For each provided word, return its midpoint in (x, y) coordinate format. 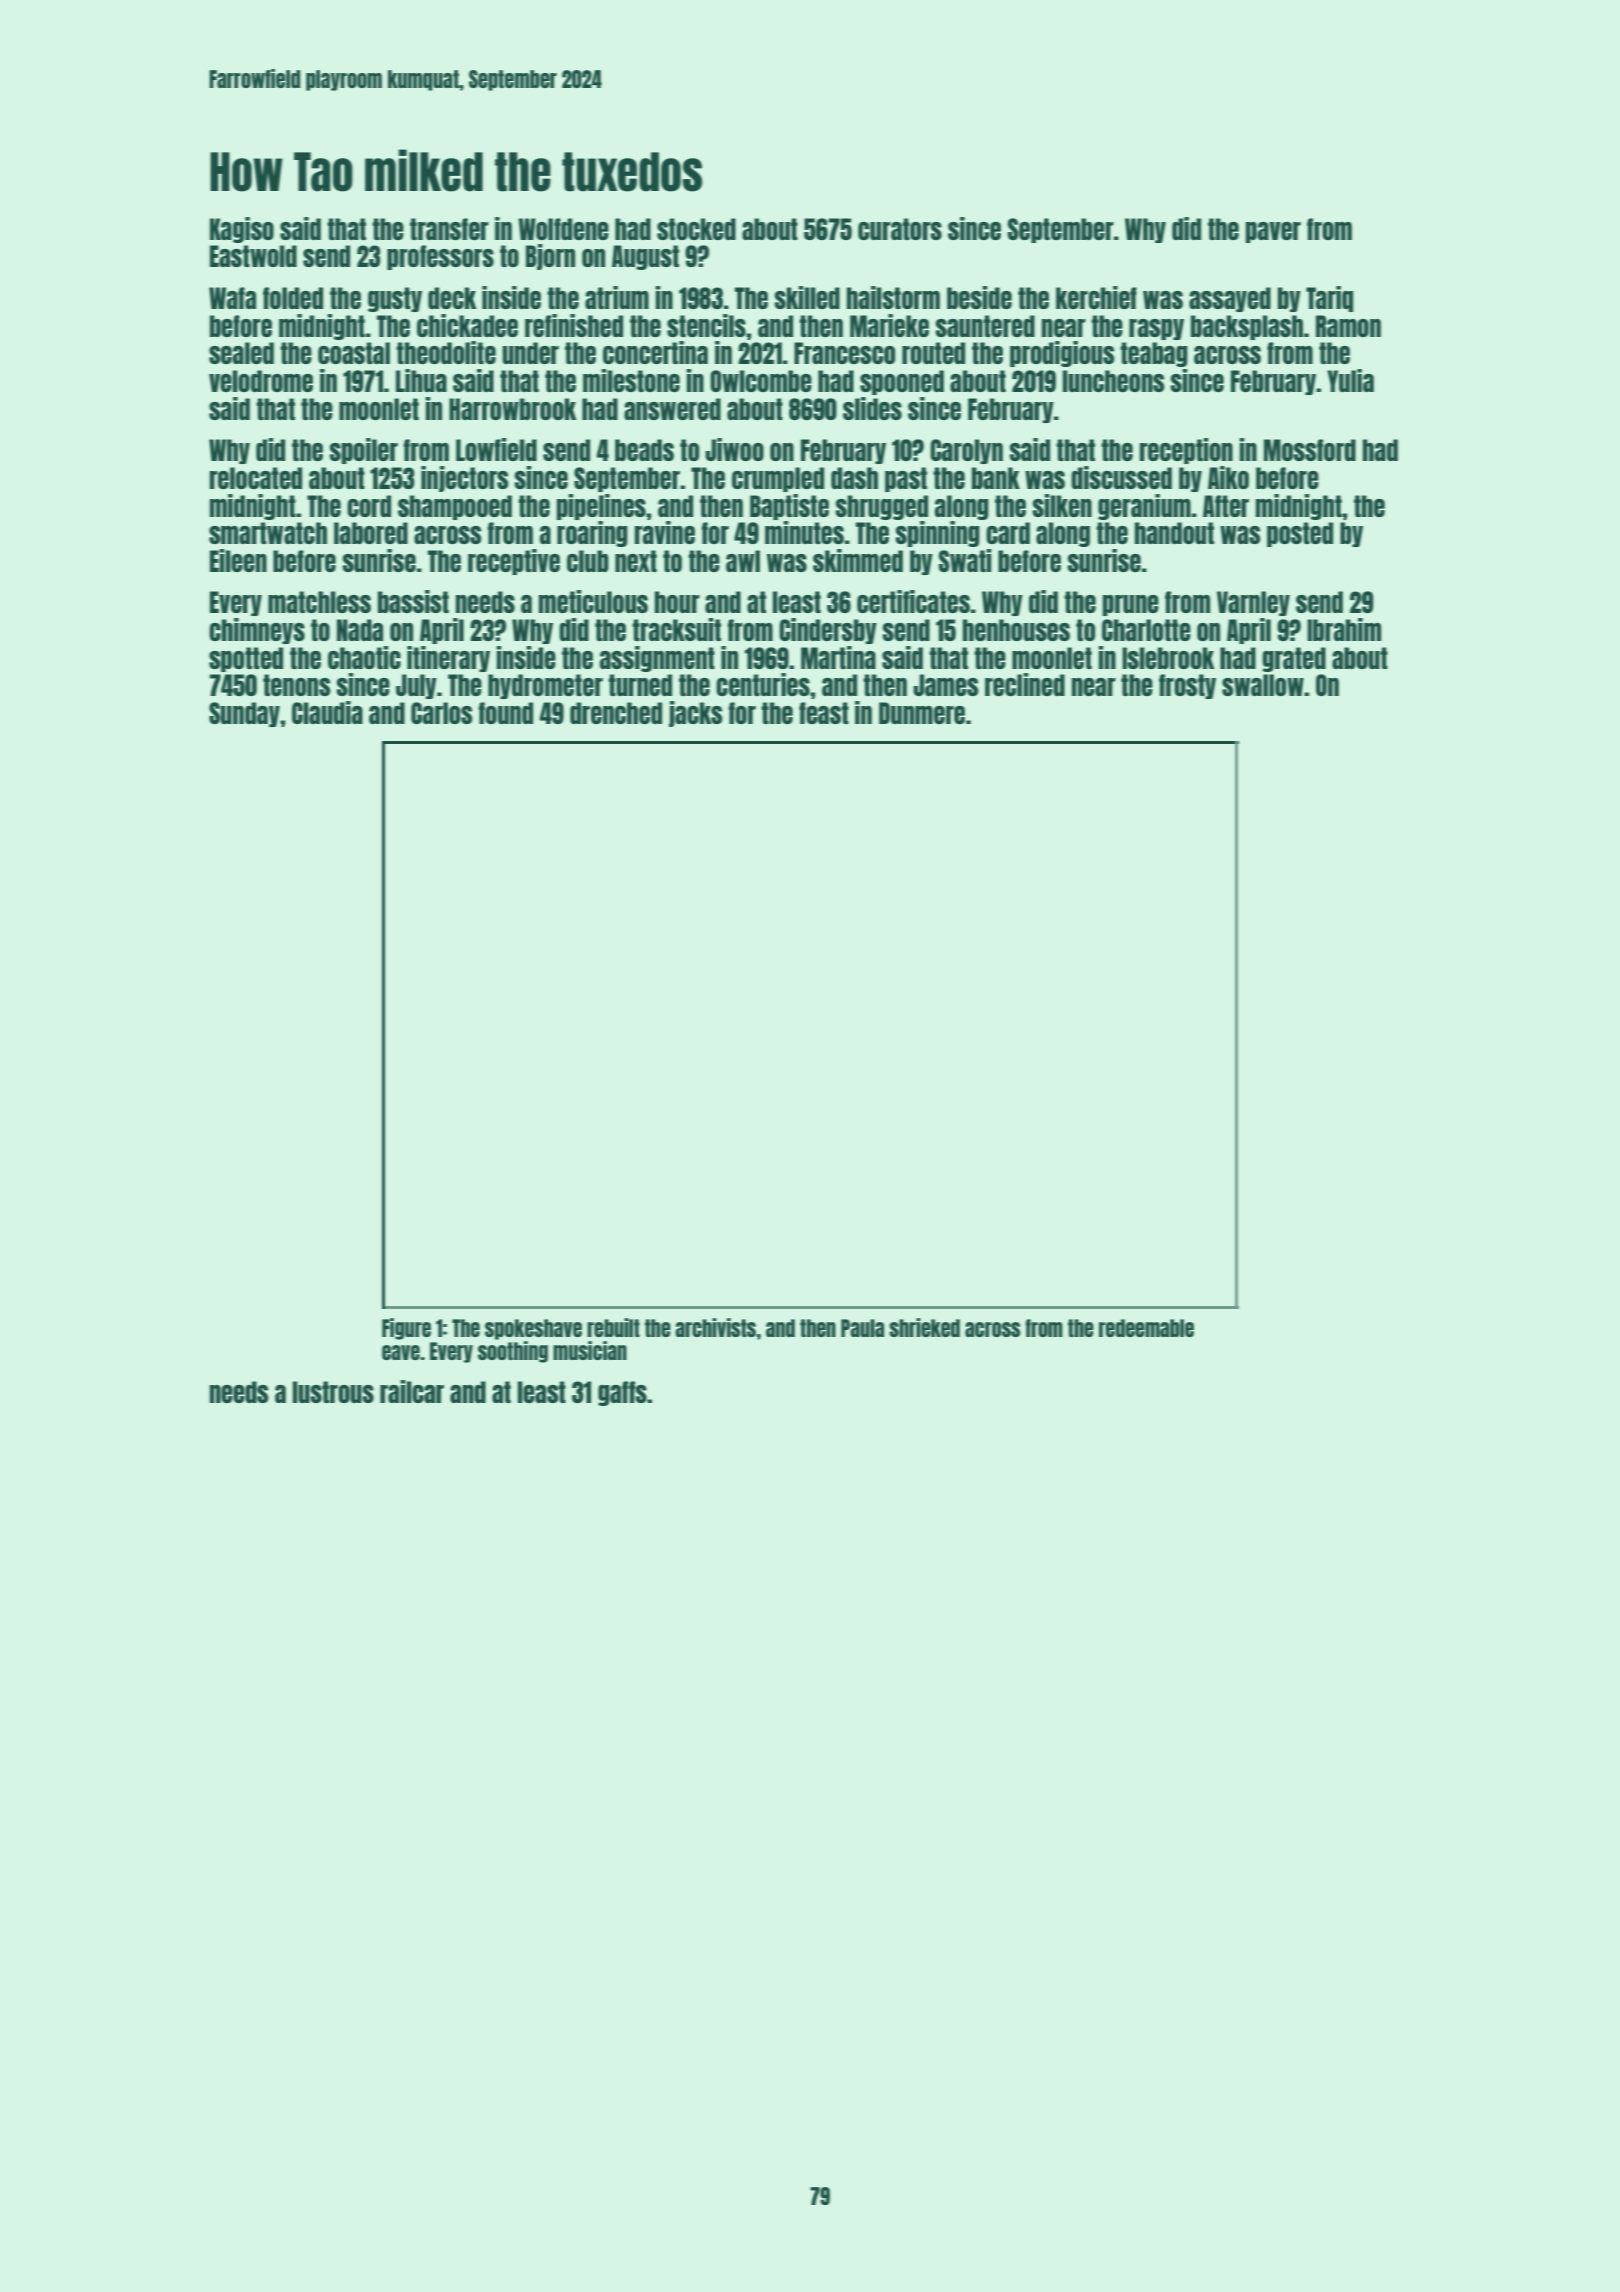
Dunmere (922, 713)
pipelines (601, 507)
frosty (1187, 686)
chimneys (257, 631)
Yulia (1350, 380)
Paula (862, 1328)
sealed (241, 353)
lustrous (333, 1392)
